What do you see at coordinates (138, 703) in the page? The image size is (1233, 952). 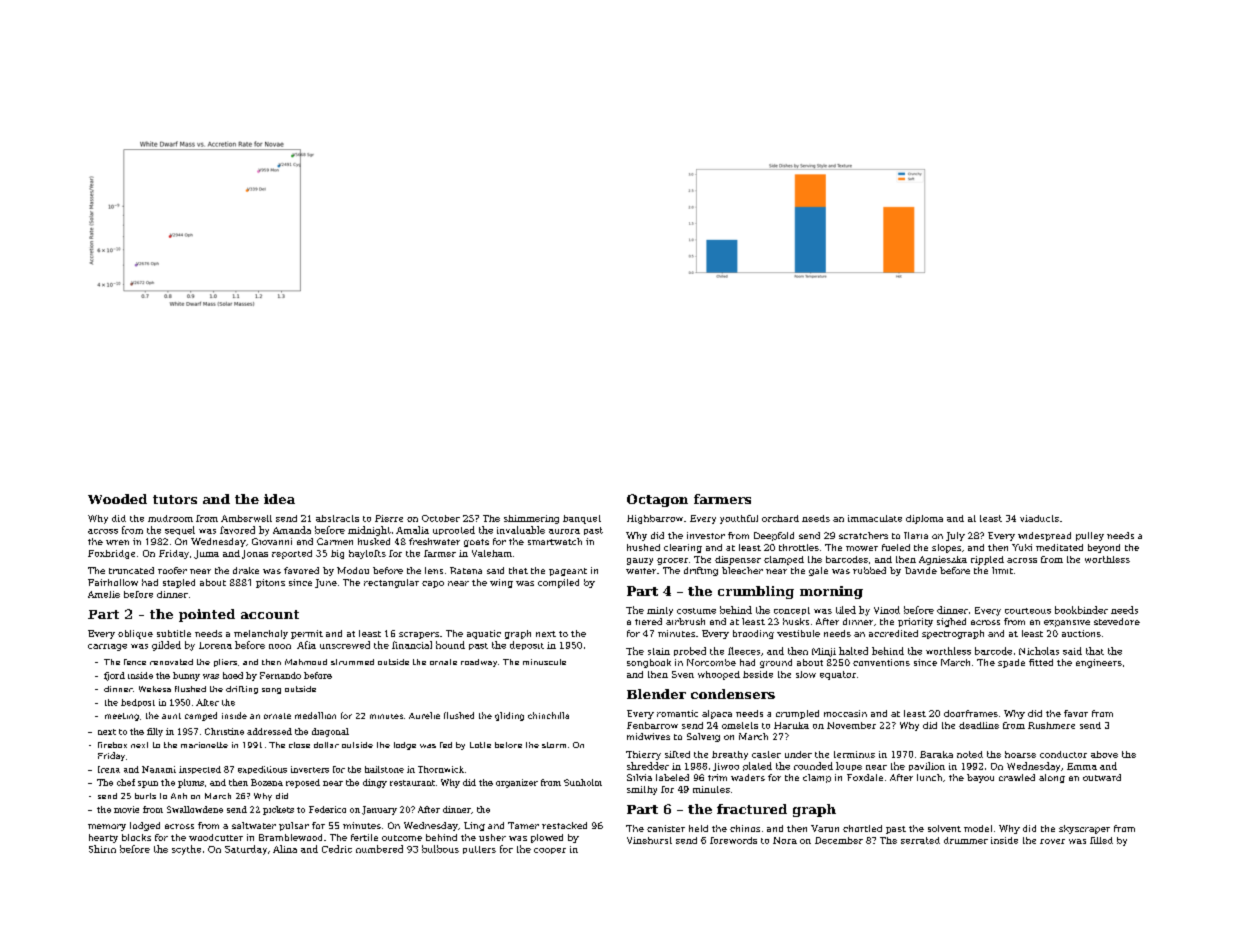 I see `bedpost` at bounding box center [138, 703].
